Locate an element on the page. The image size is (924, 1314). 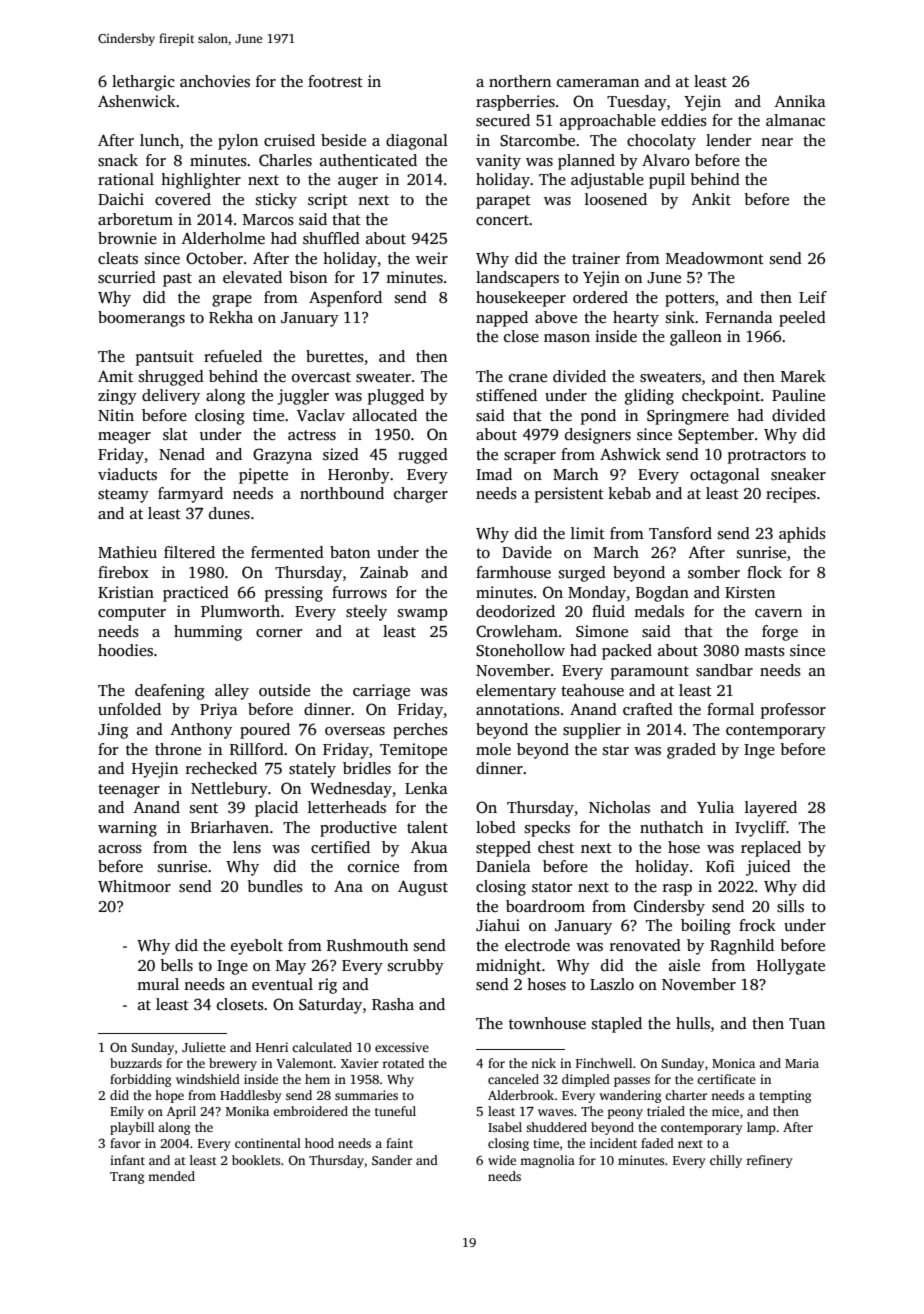
peeled is located at coordinates (802, 319).
